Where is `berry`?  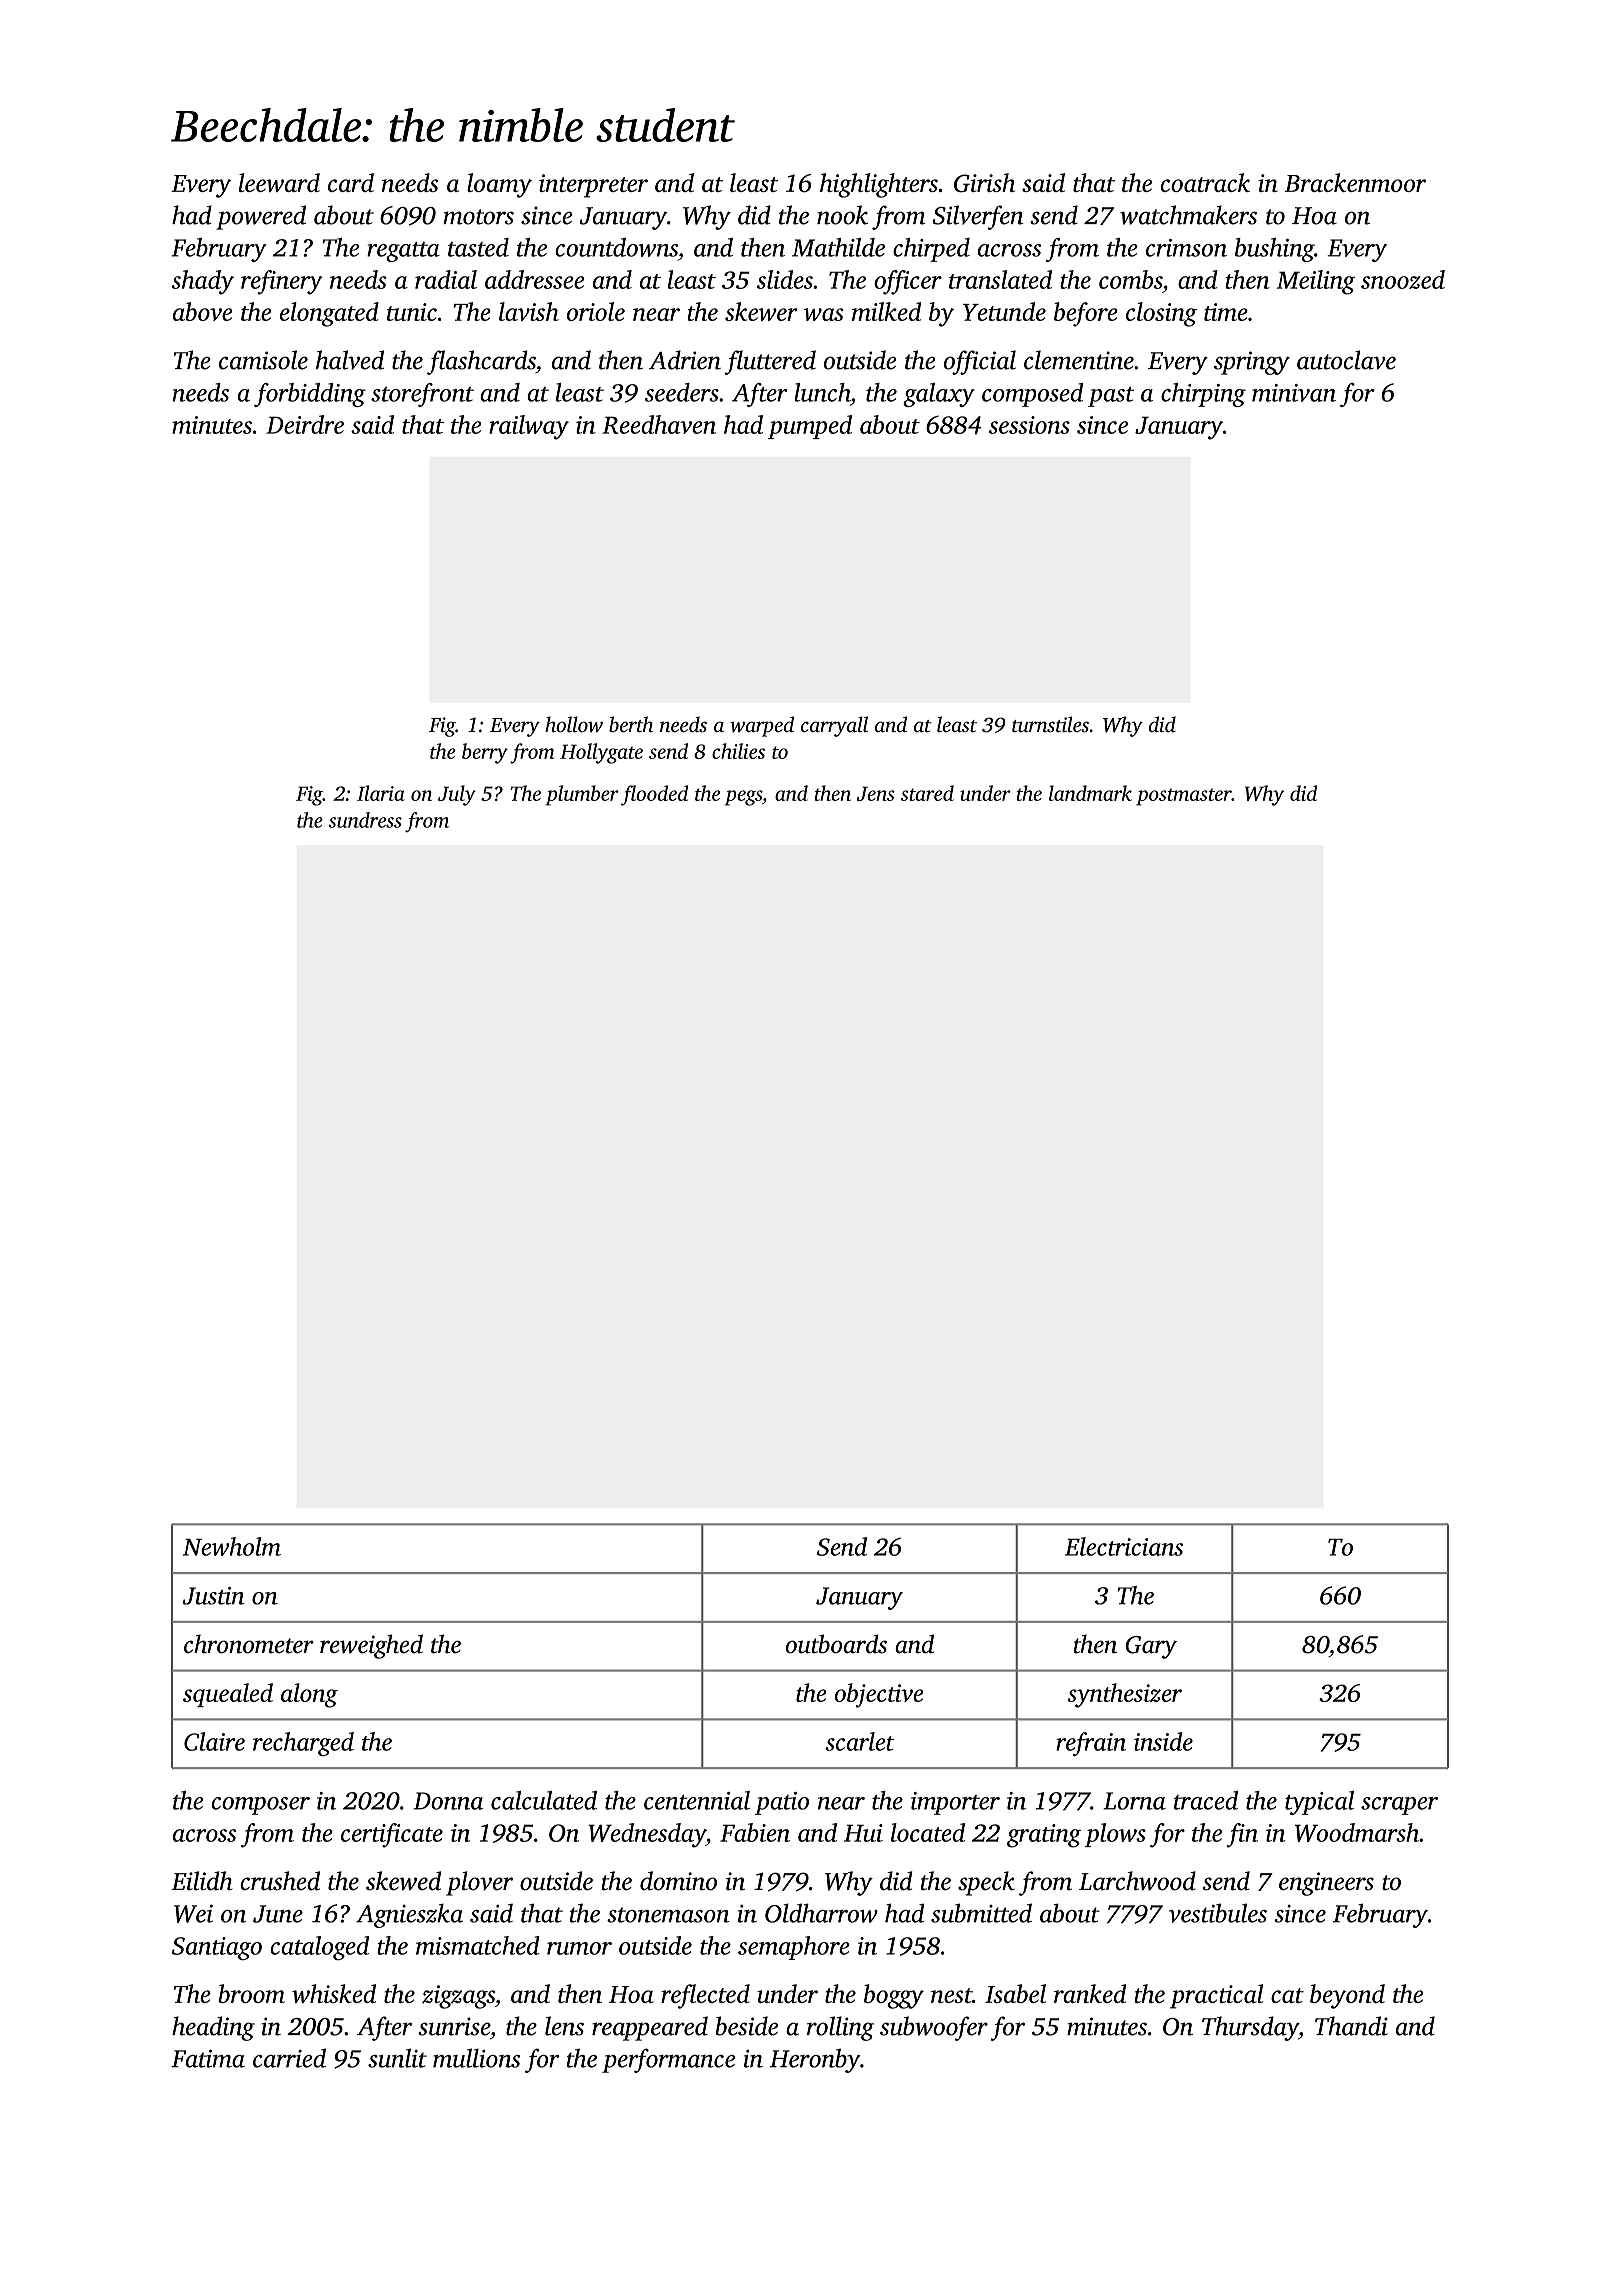
berry is located at coordinates (485, 753).
